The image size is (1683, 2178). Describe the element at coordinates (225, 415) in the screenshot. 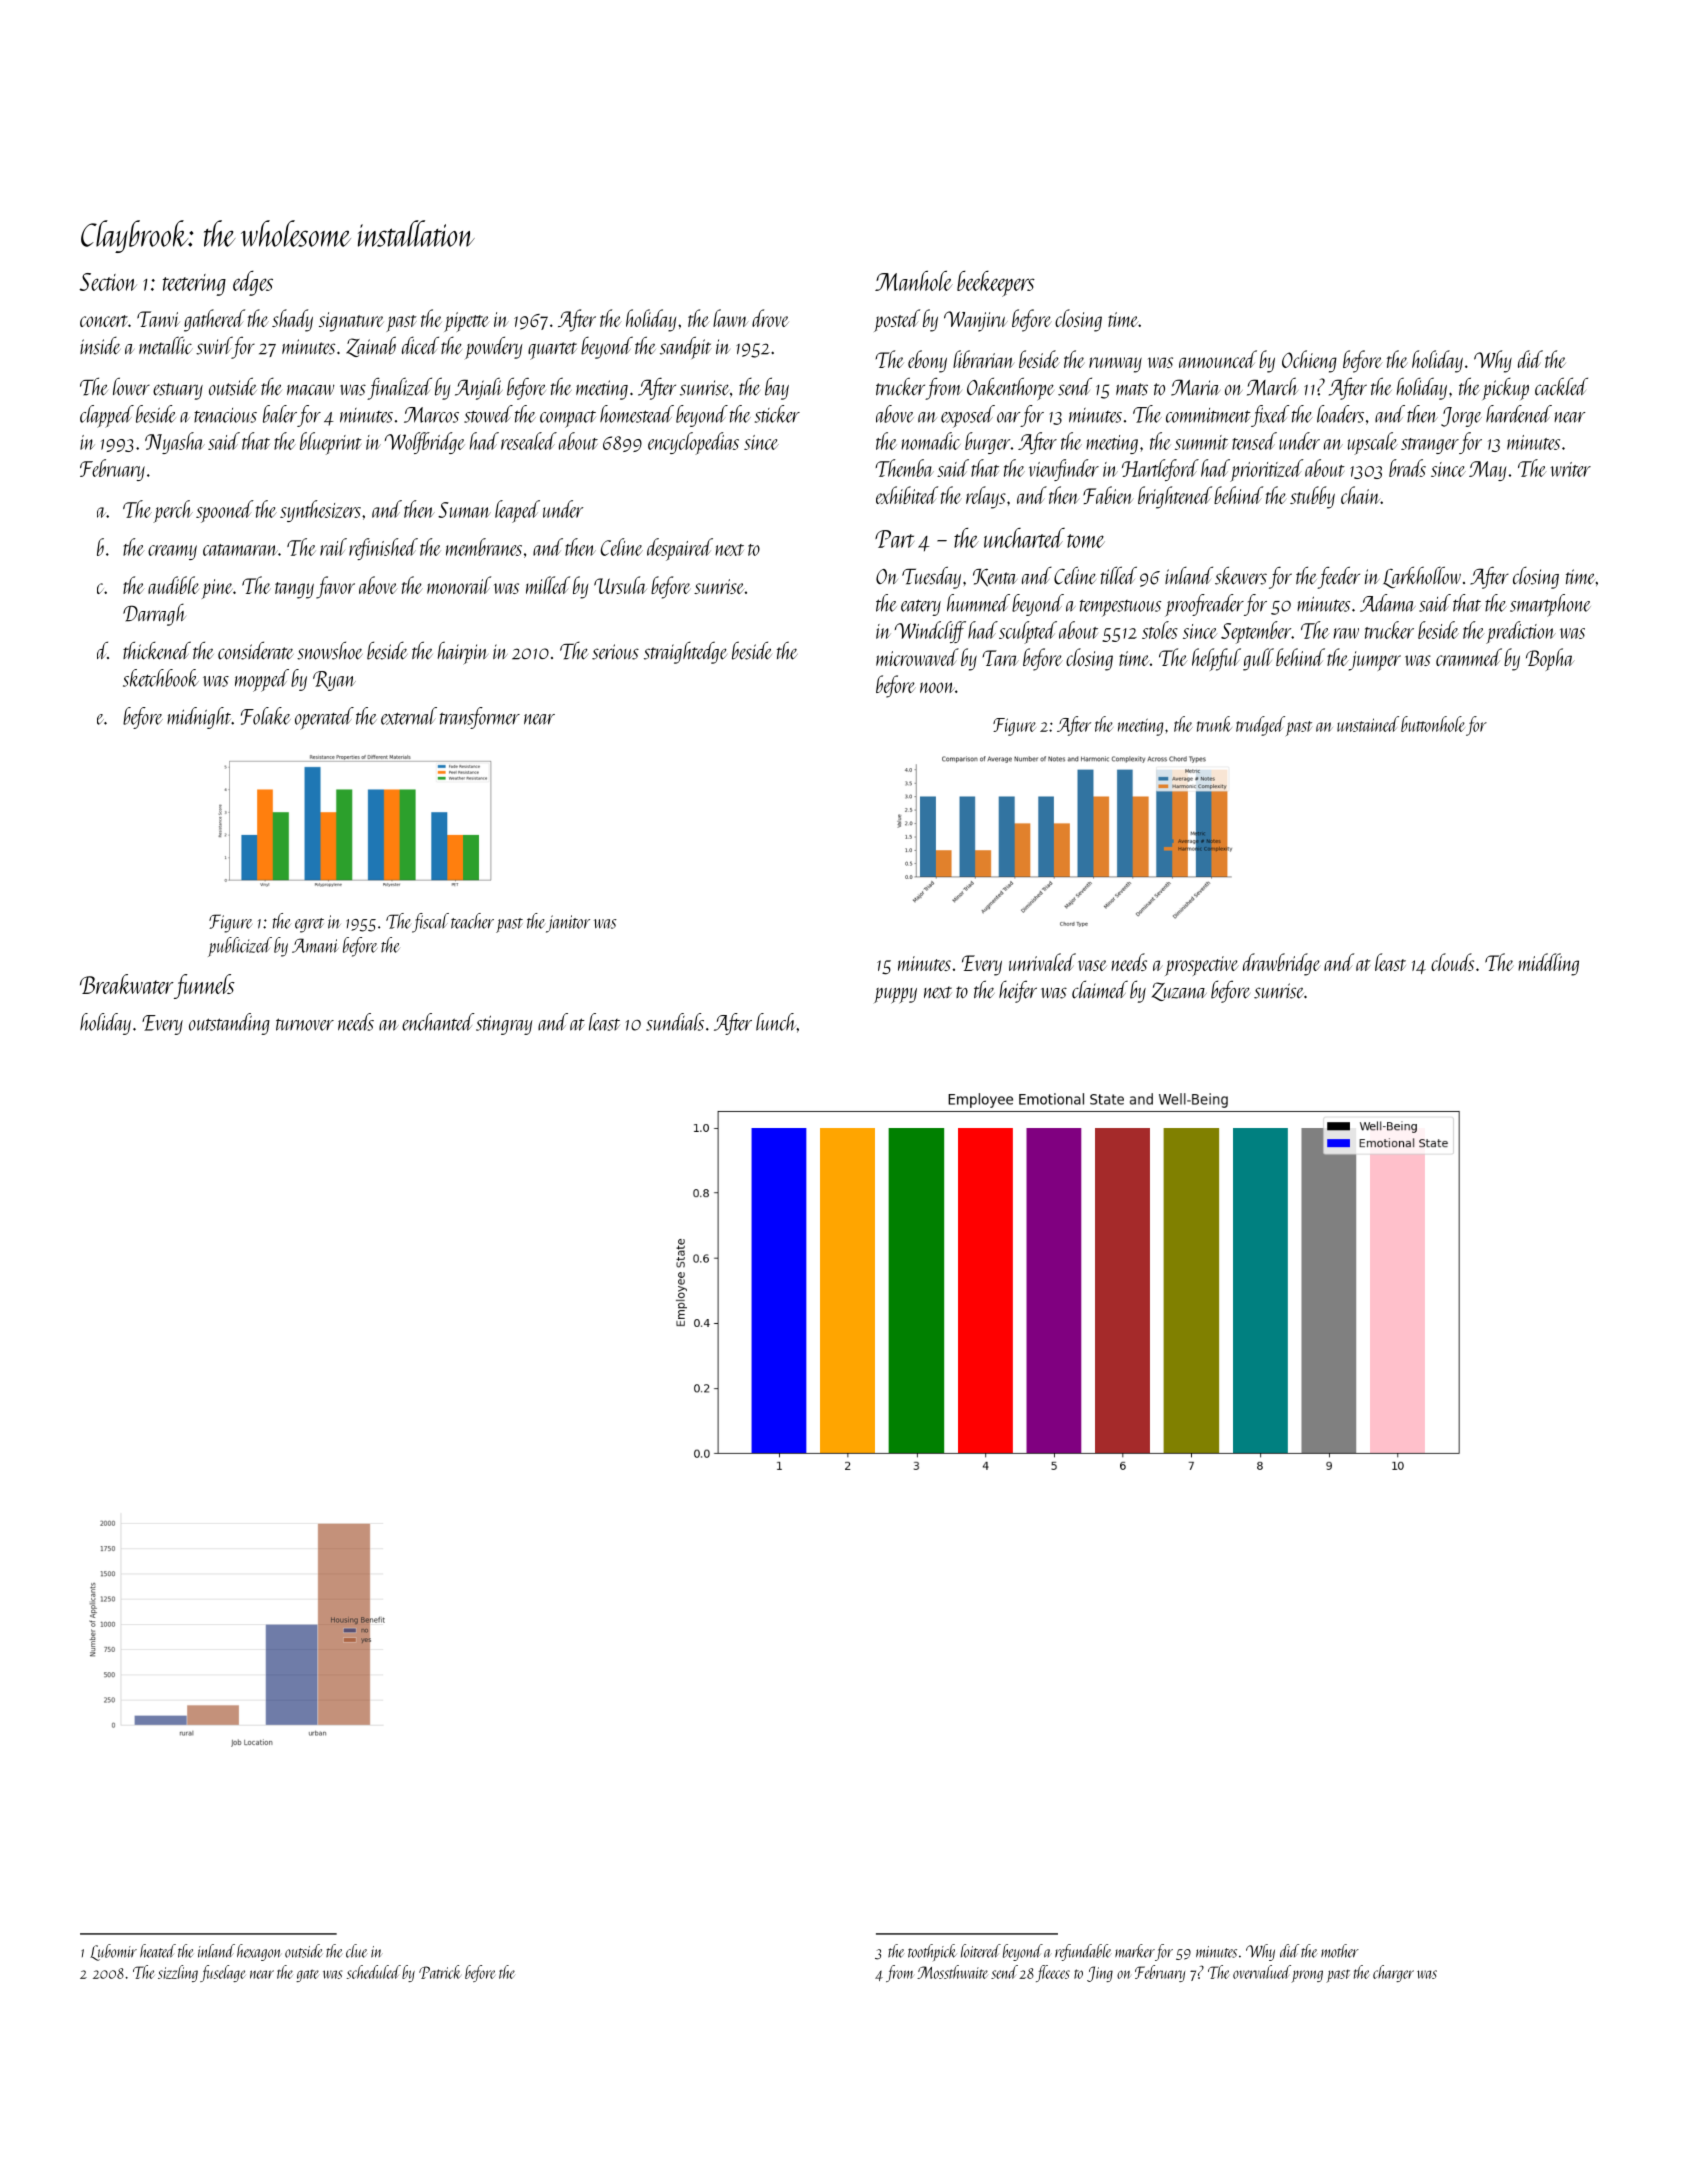

I see `tenacious` at that location.
